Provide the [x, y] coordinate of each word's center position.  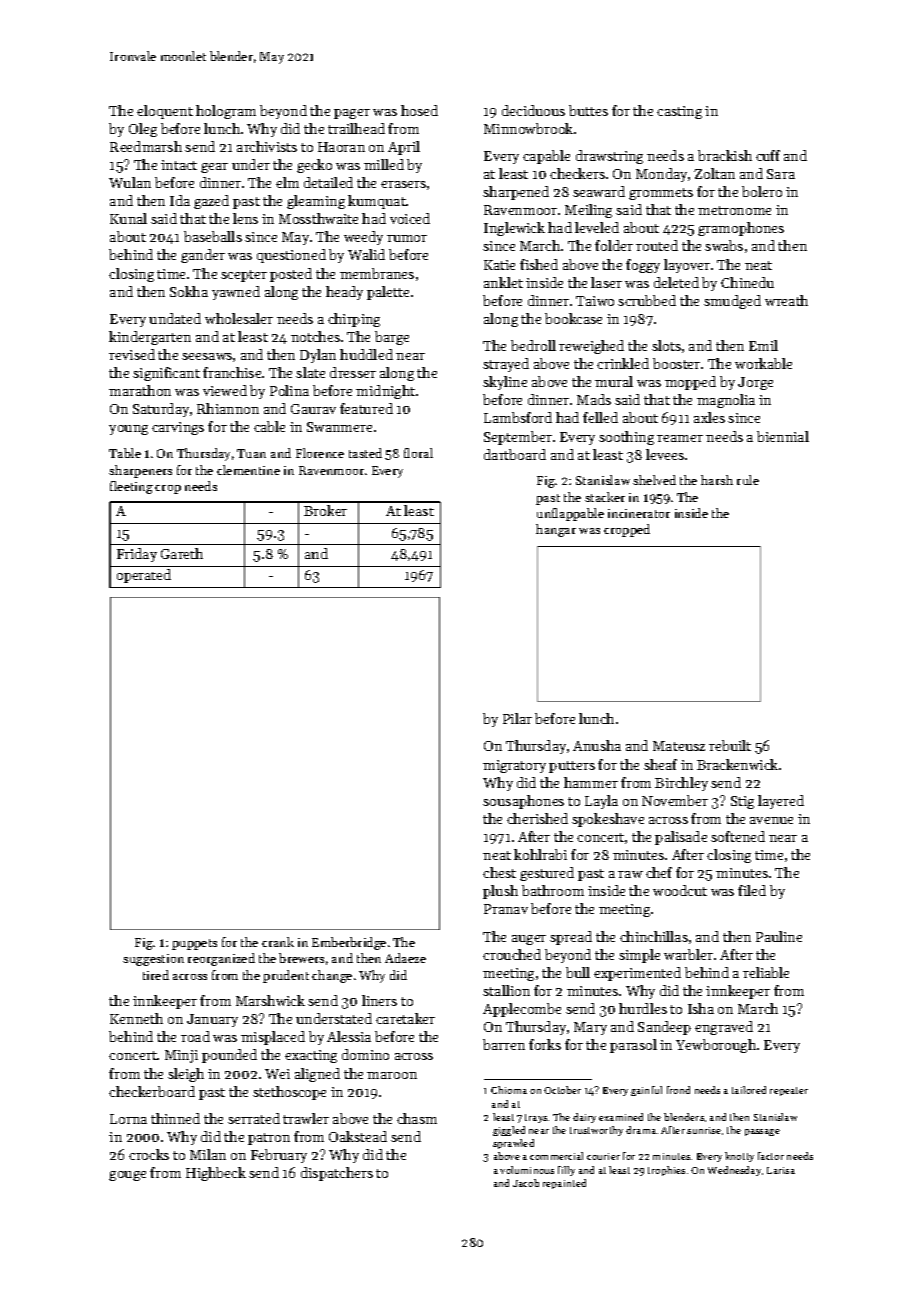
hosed [419, 110]
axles [709, 417]
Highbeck [216, 1174]
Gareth [182, 553]
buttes [588, 110]
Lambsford [518, 417]
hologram [226, 112]
